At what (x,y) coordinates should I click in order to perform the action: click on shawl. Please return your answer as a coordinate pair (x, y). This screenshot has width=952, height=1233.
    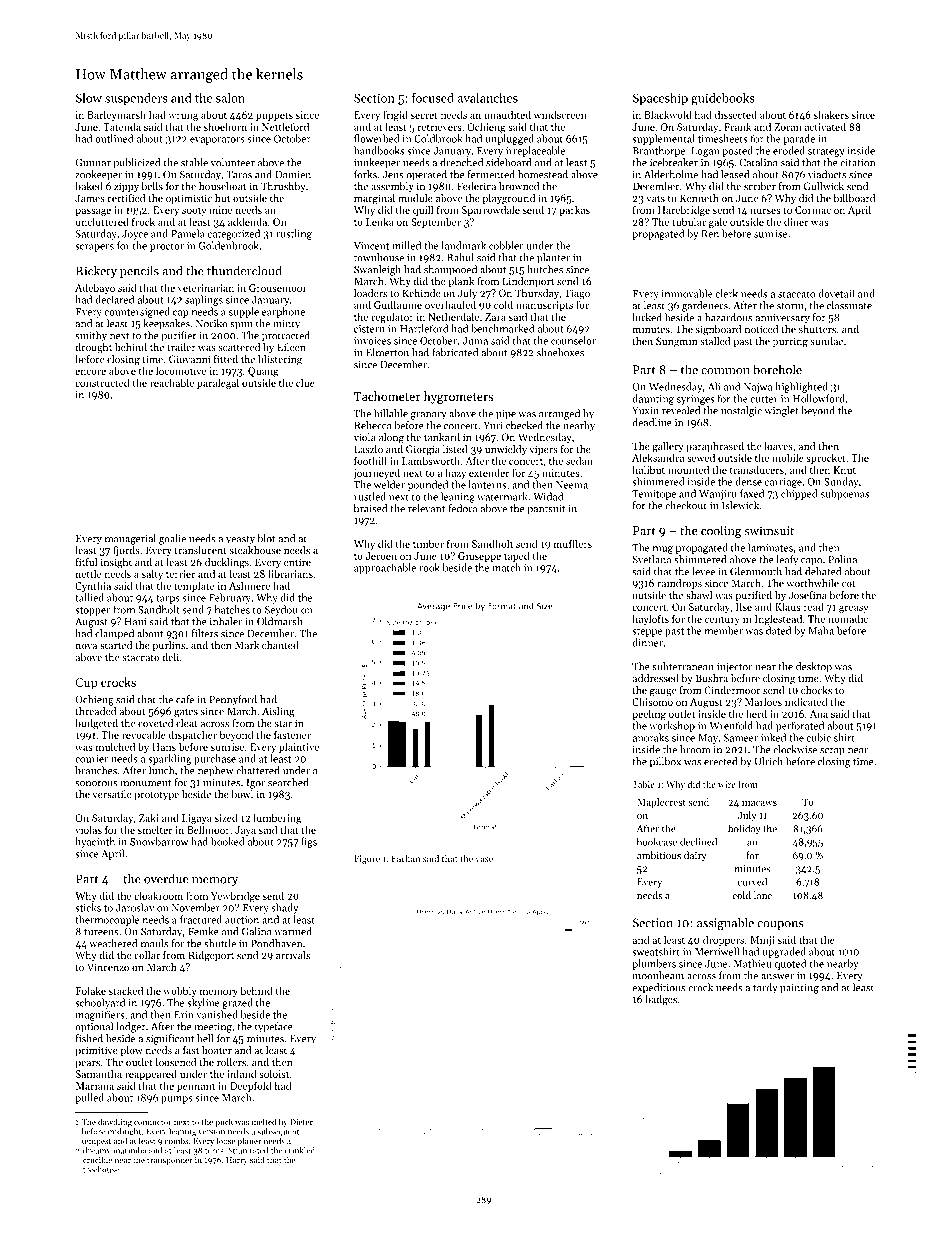
    Looking at the image, I should click on (699, 595).
